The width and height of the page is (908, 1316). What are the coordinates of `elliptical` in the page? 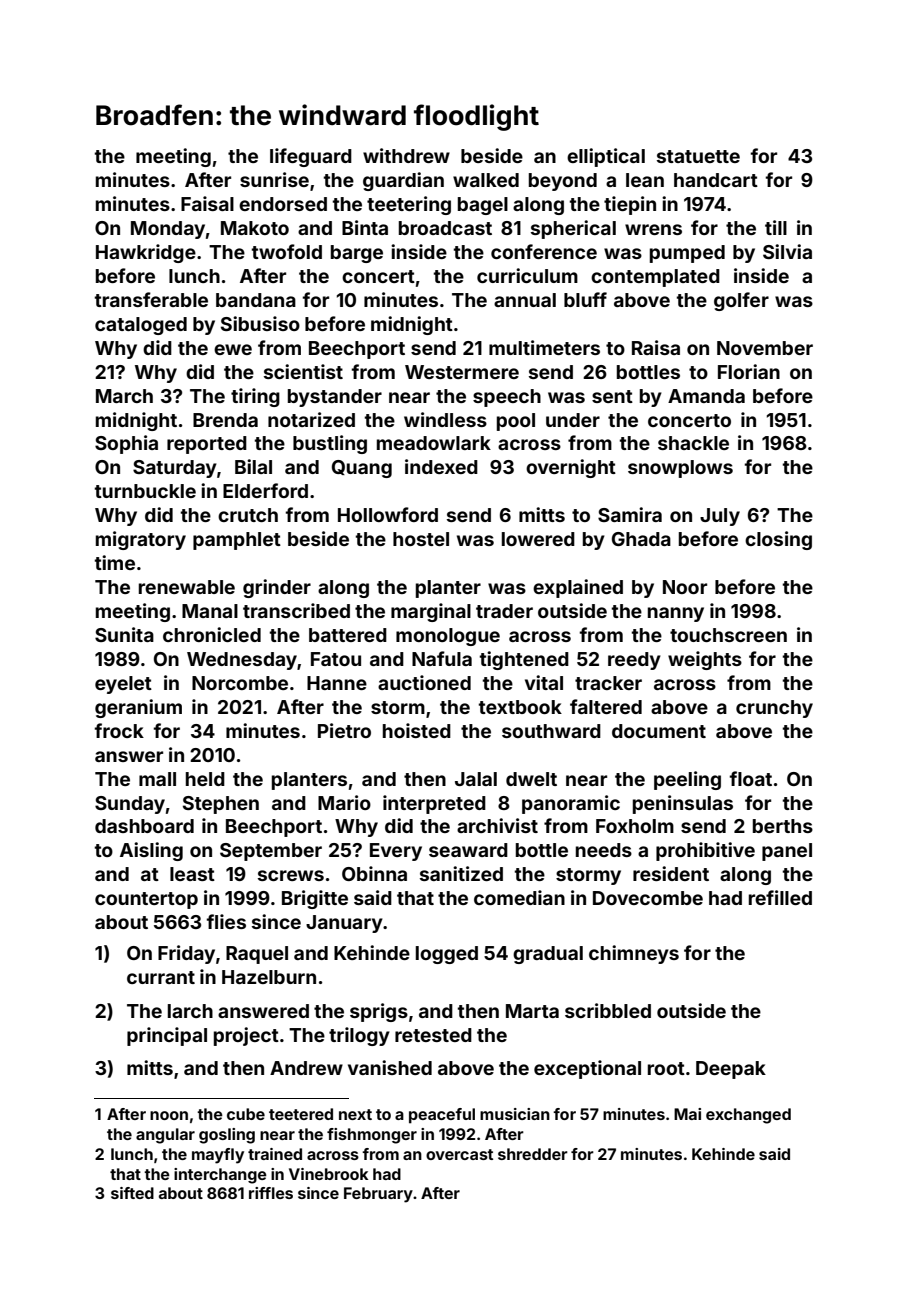 It's located at (606, 157).
